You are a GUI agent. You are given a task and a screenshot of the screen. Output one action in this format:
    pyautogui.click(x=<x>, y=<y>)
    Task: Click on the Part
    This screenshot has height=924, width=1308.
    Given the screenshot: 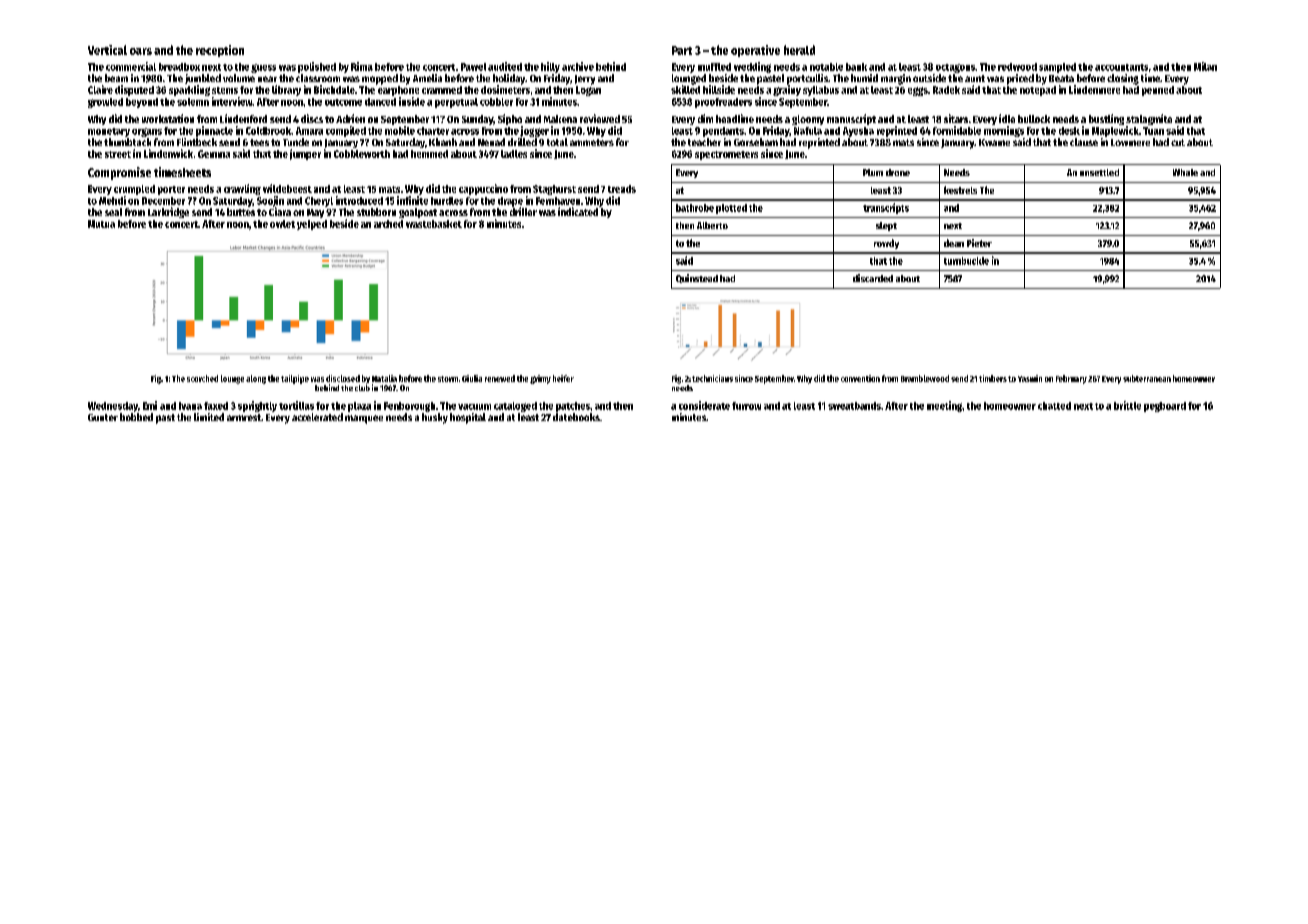 What is the action you would take?
    pyautogui.click(x=682, y=50)
